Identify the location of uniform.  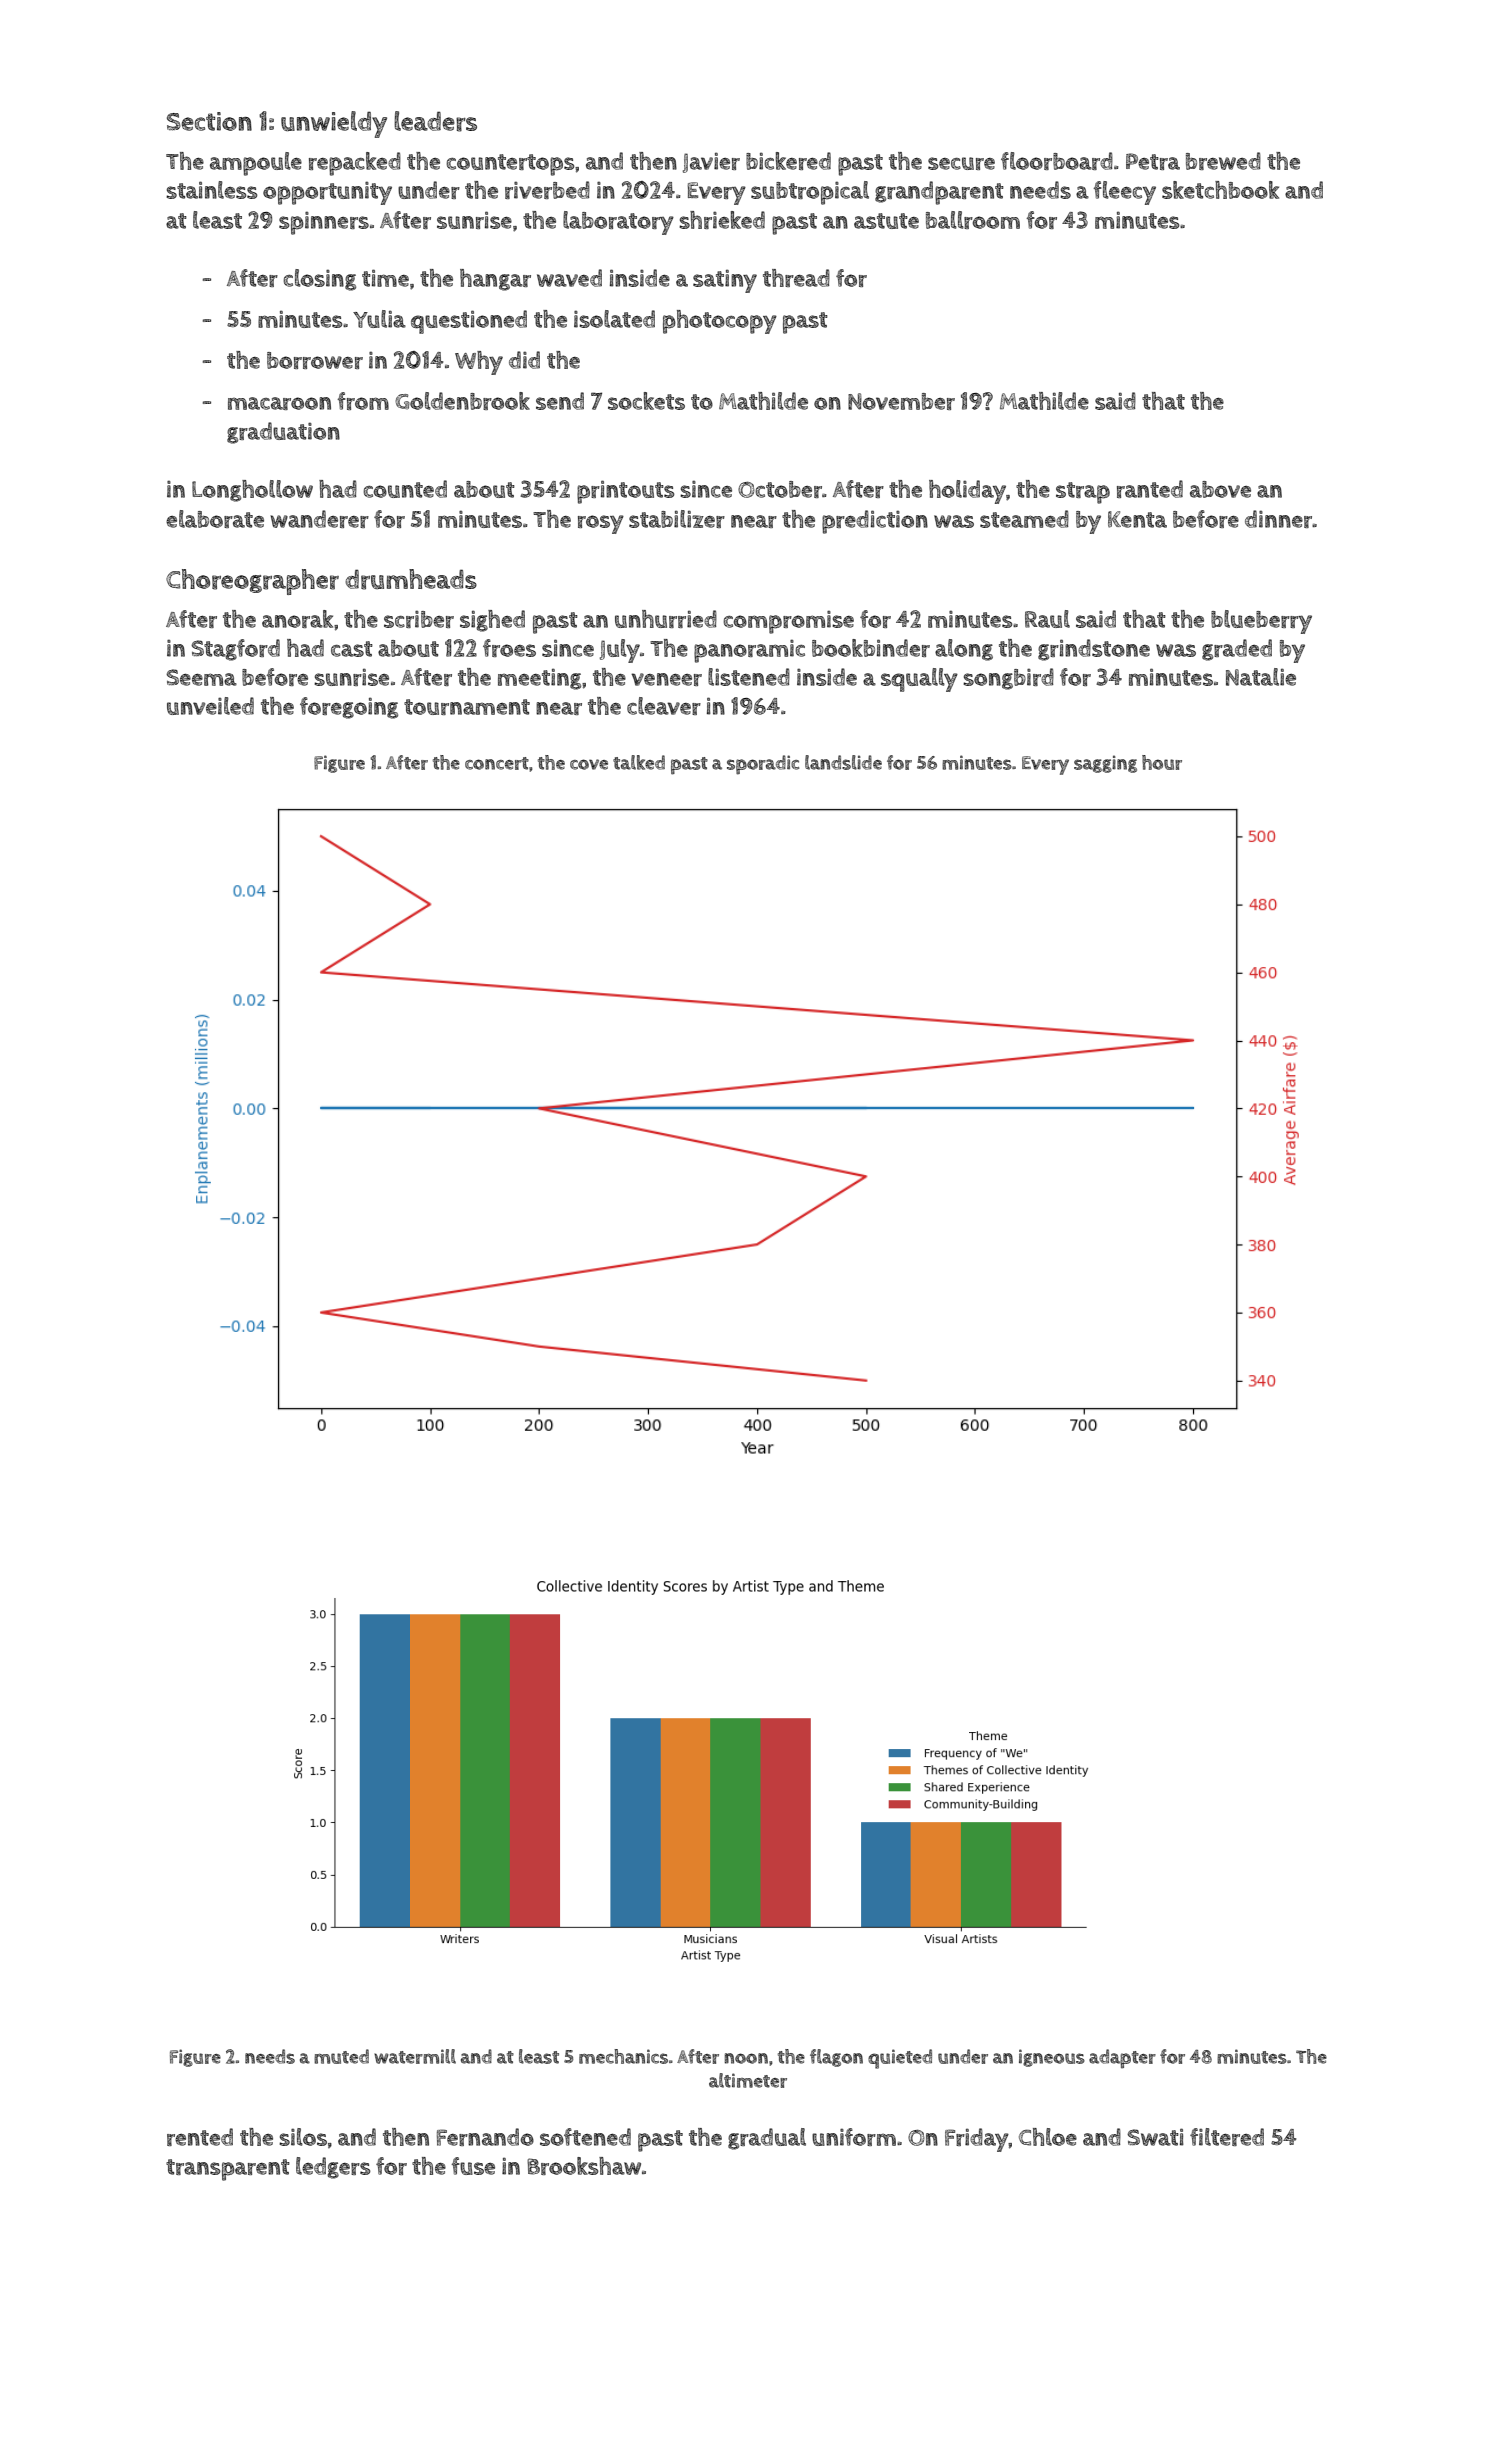
(854, 2137).
